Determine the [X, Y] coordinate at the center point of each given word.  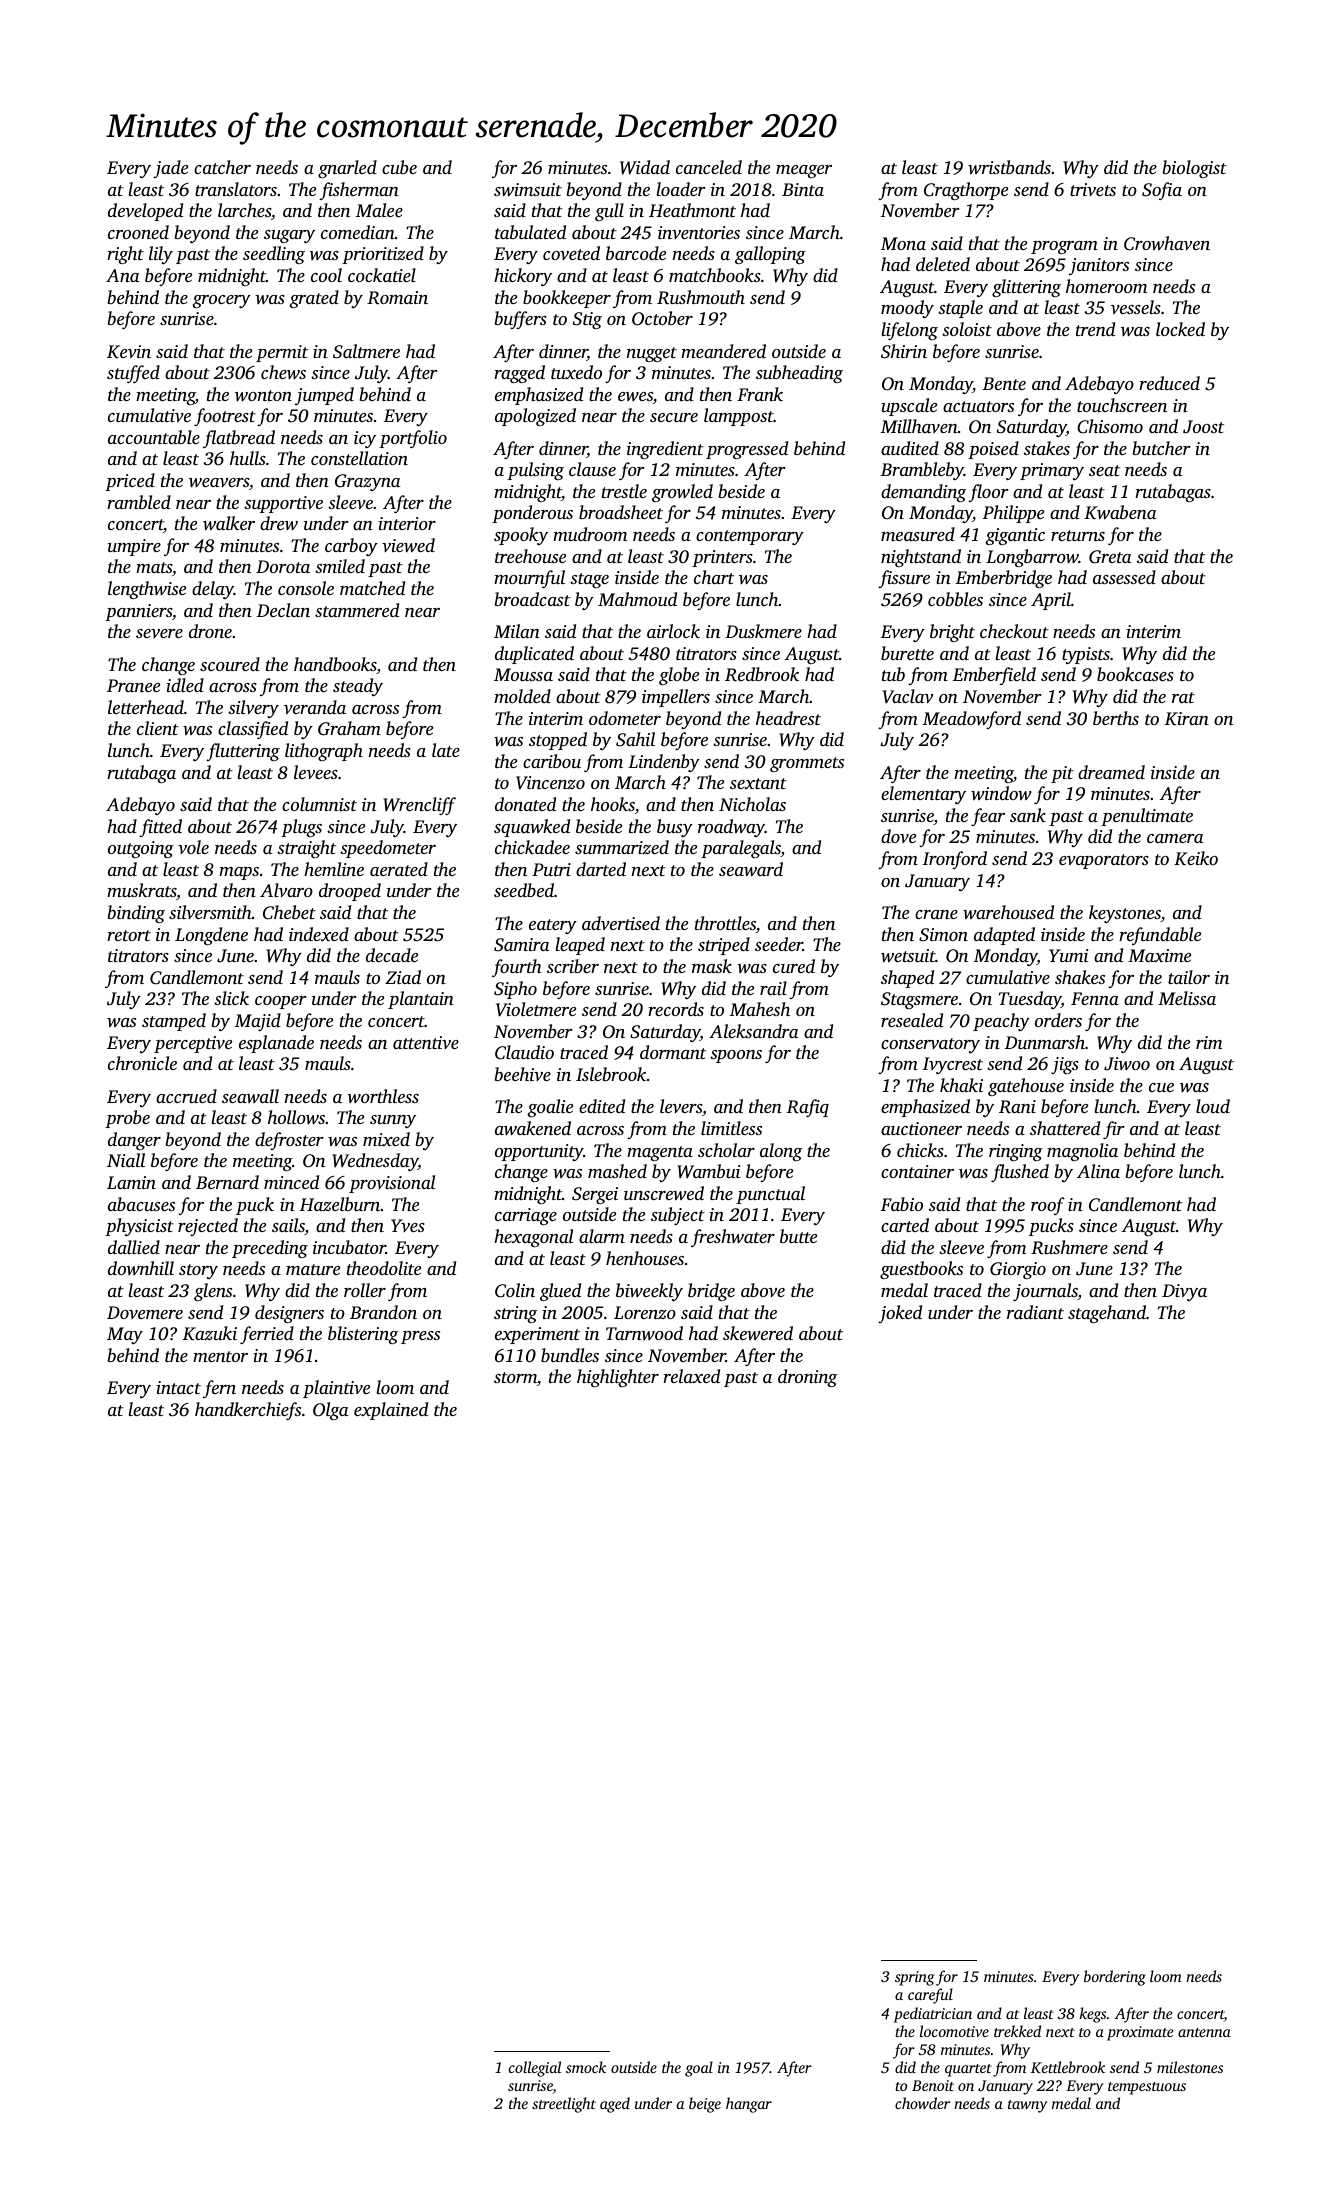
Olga [330, 1411]
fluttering [243, 752]
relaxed [691, 1376]
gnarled [347, 169]
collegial [535, 2069]
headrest [788, 718]
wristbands [1009, 167]
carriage [526, 1216]
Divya [1184, 1292]
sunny [393, 1121]
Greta [1110, 557]
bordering [1115, 1978]
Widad [645, 167]
